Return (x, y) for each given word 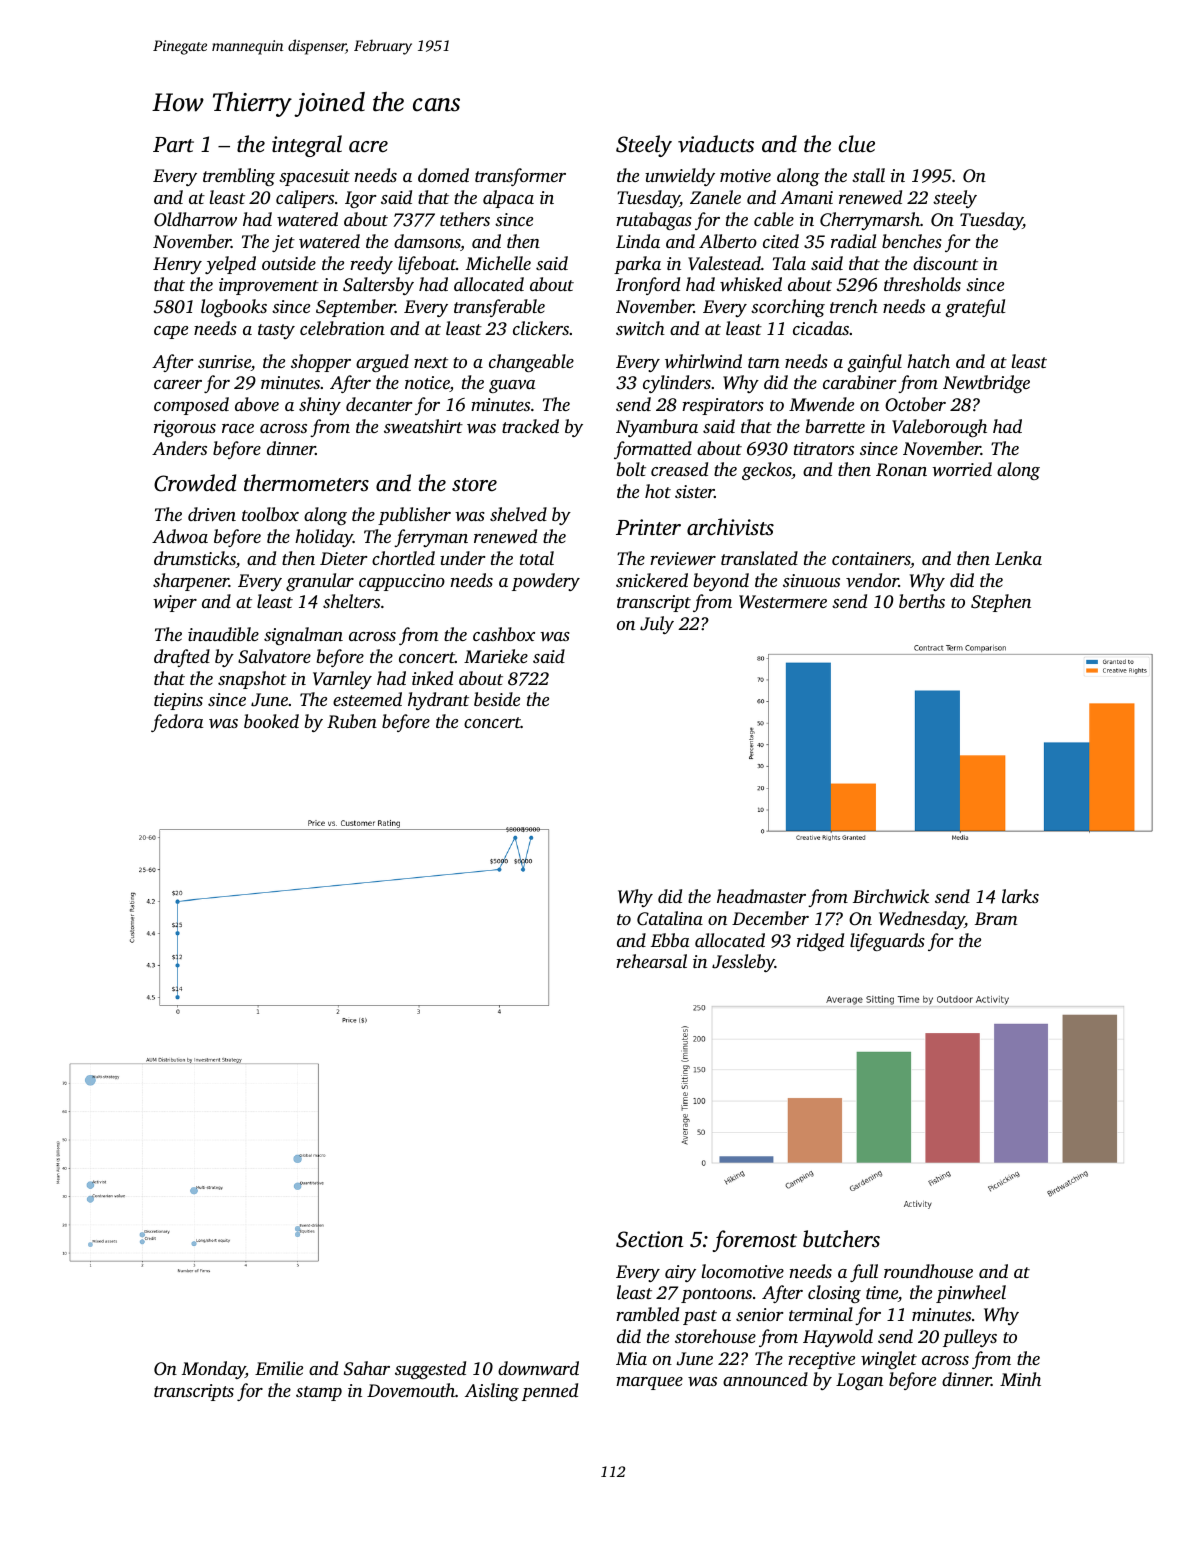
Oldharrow (195, 219)
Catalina (670, 918)
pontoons (716, 1295)
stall (868, 175)
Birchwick (891, 896)
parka (637, 265)
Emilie (279, 1368)
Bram (996, 918)
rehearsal (651, 961)
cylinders (677, 384)
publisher (414, 516)
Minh (1020, 1379)
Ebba (670, 940)
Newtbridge (986, 384)
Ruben (352, 721)
